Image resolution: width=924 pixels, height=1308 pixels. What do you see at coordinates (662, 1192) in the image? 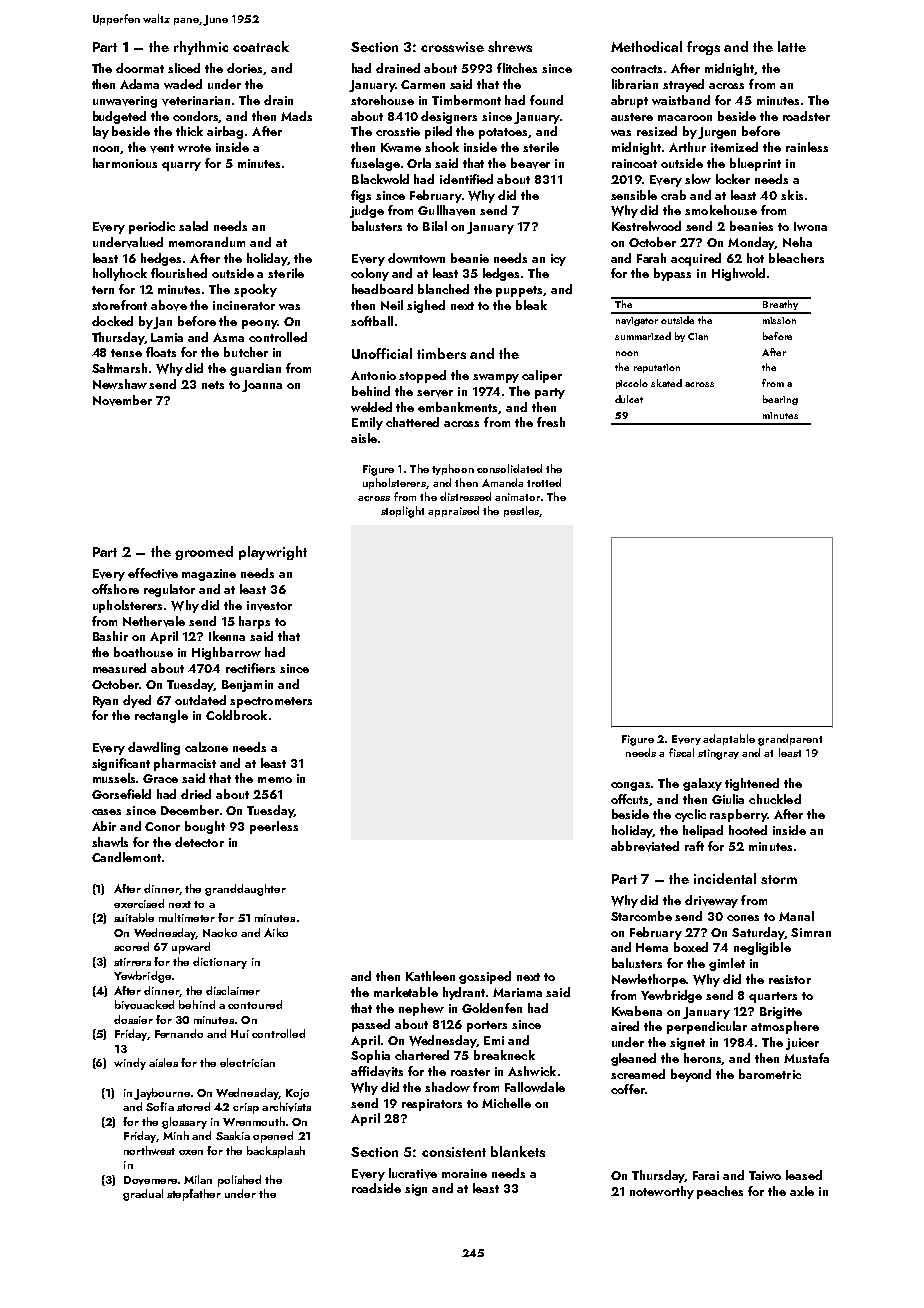
I see `noteworthy` at bounding box center [662, 1192].
